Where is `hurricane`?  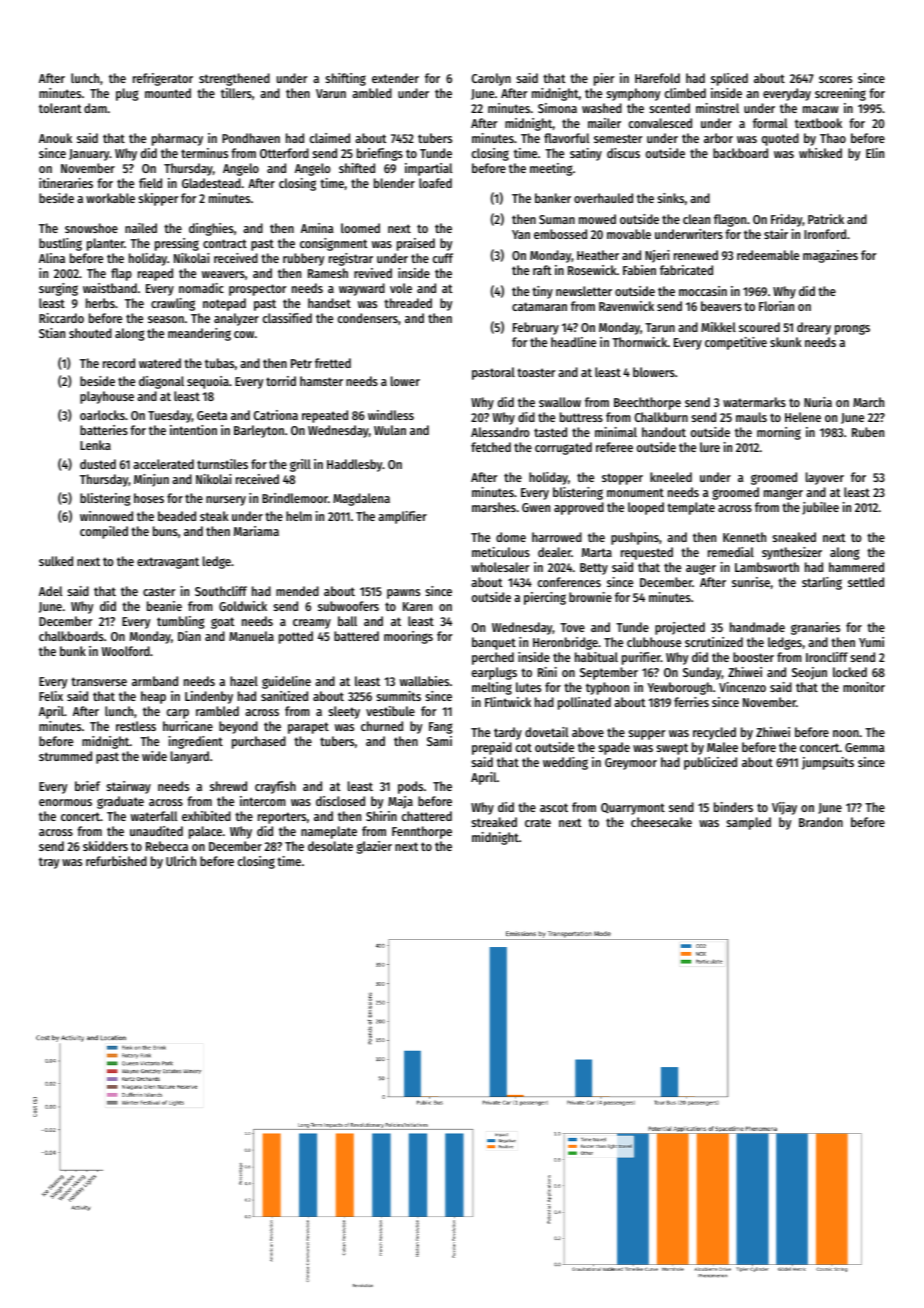 hurricane is located at coordinates (188, 726).
